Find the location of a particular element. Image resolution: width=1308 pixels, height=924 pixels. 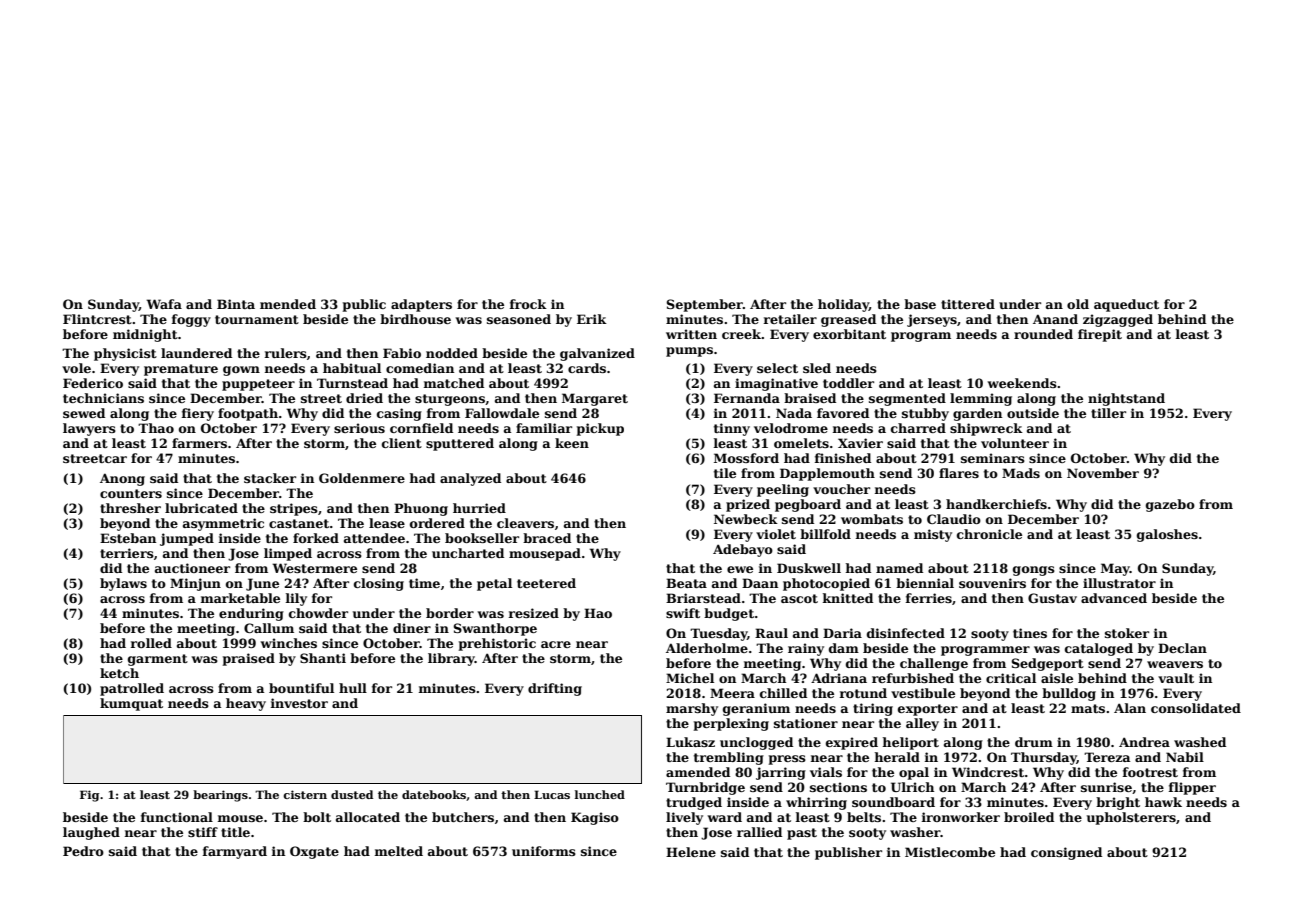

Helene is located at coordinates (691, 852).
